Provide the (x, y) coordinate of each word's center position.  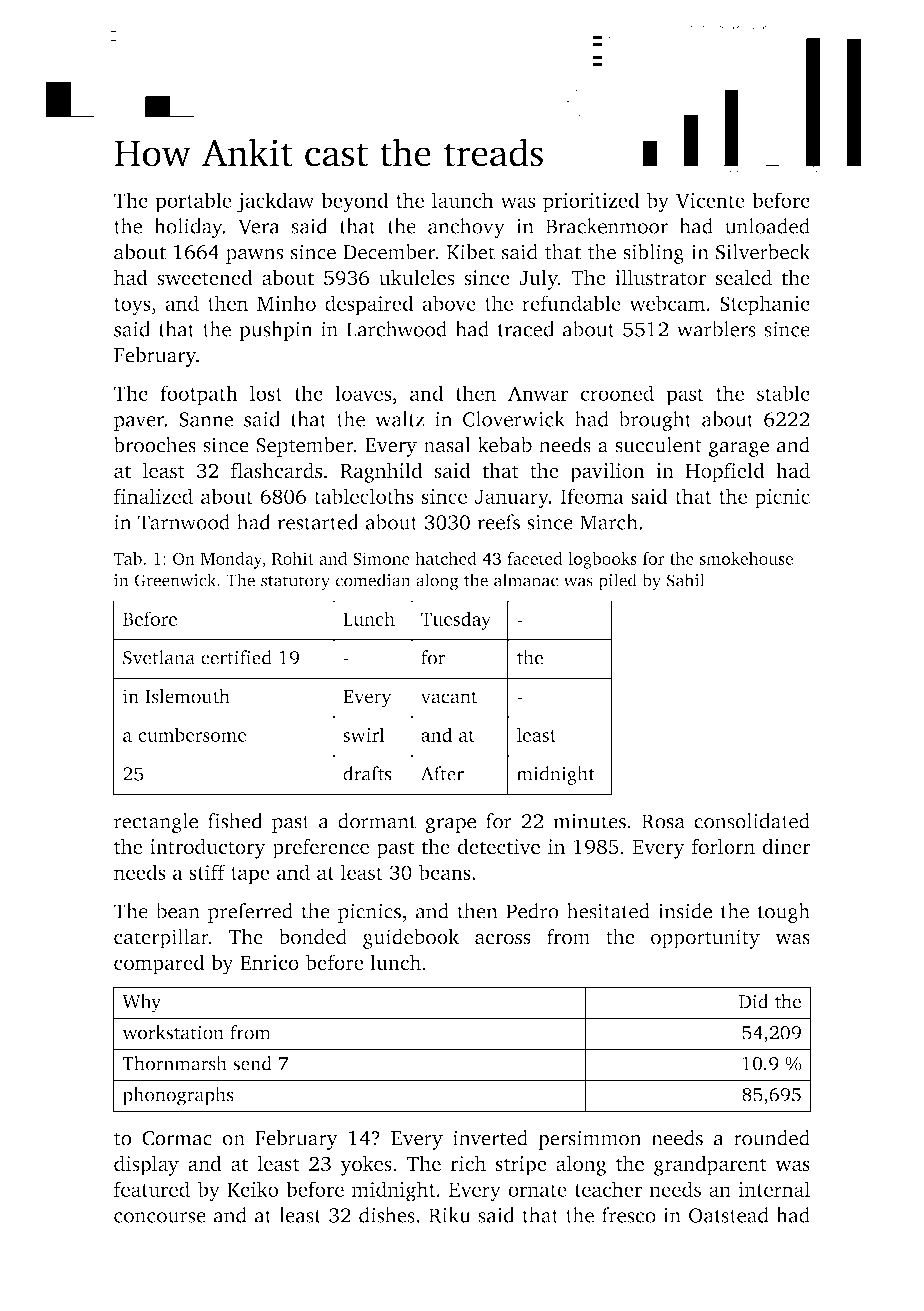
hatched (446, 558)
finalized (153, 496)
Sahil (686, 580)
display (146, 1165)
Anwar (538, 393)
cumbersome (192, 734)
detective (499, 846)
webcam (667, 303)
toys (132, 307)
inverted (490, 1138)
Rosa (663, 821)
